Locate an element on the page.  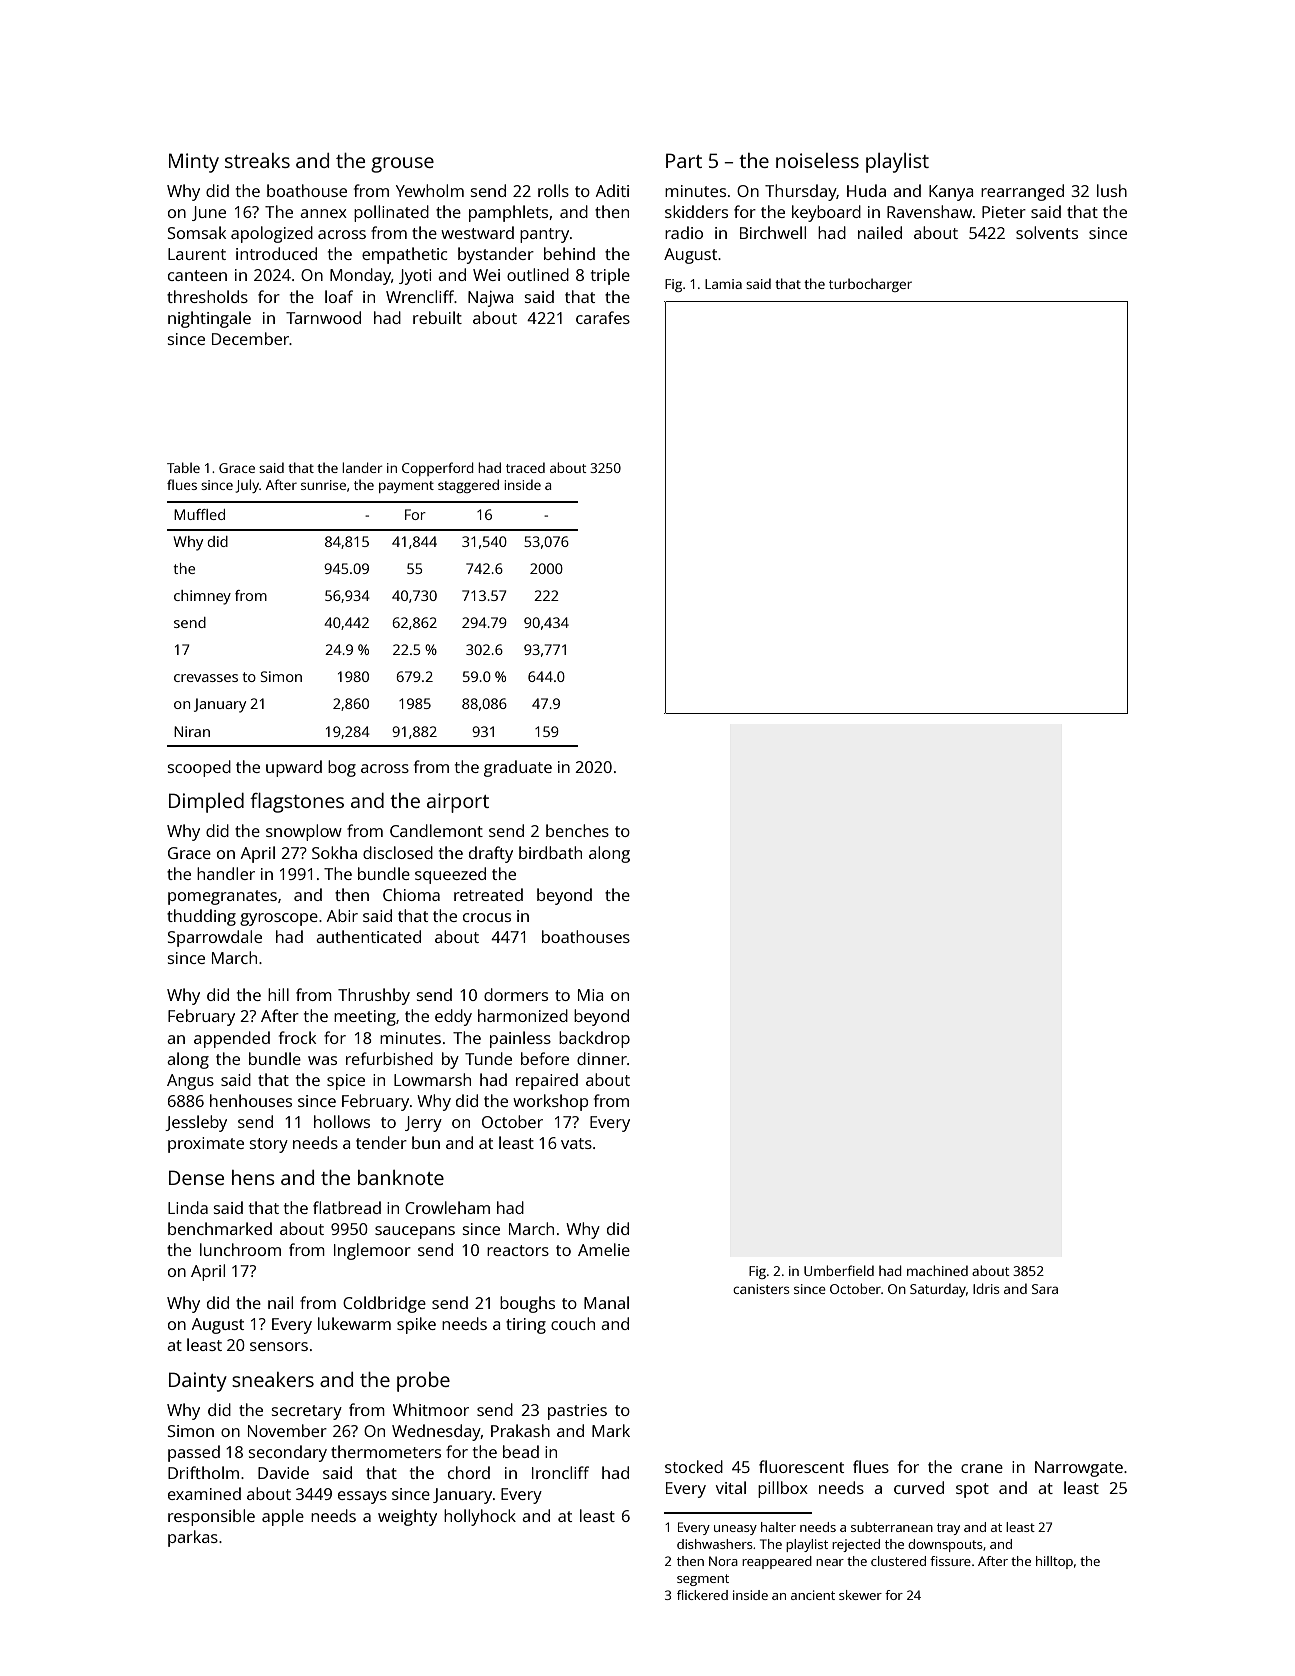
staggered is located at coordinates (468, 486).
